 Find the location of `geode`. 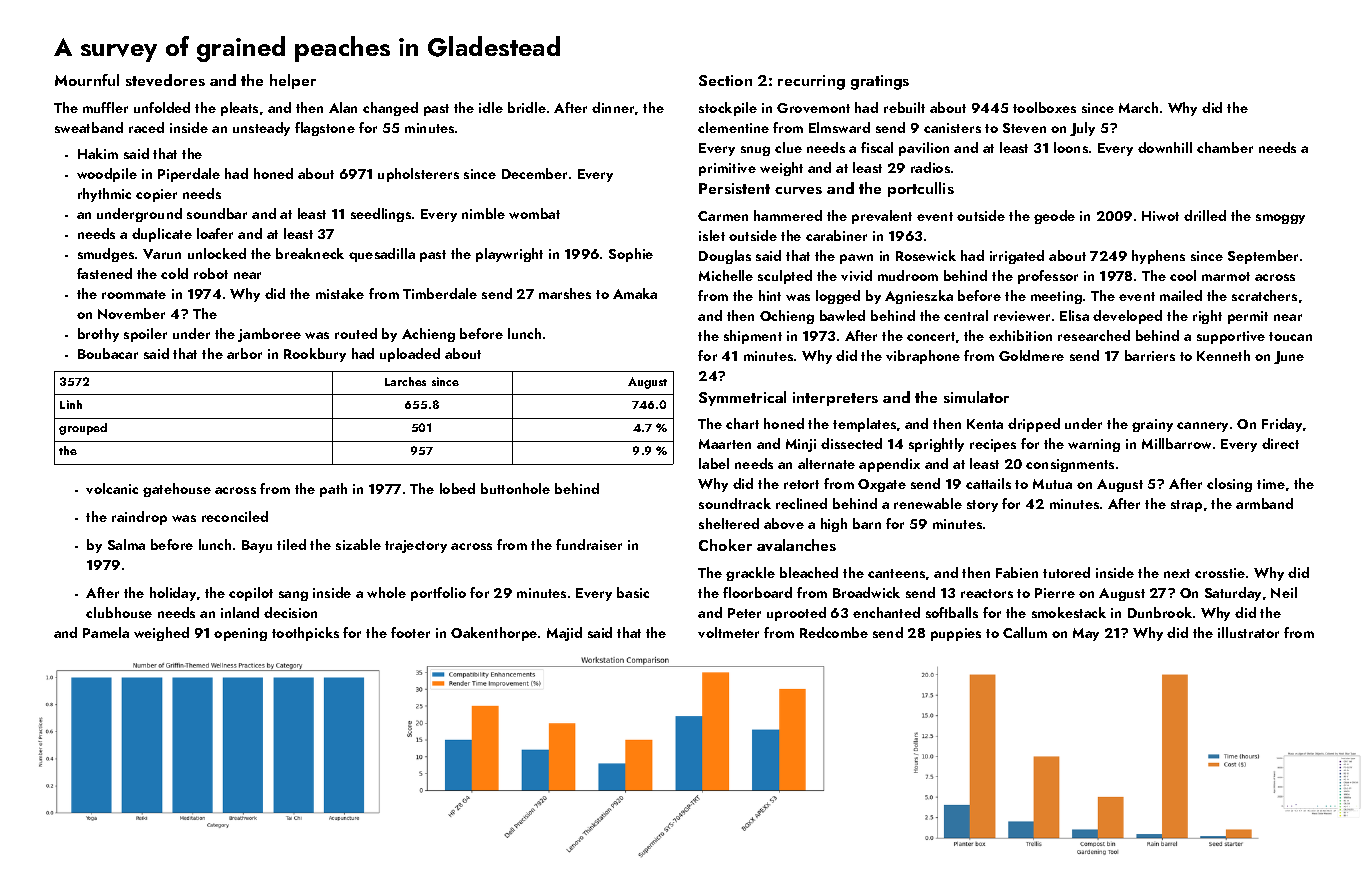

geode is located at coordinates (1054, 217).
